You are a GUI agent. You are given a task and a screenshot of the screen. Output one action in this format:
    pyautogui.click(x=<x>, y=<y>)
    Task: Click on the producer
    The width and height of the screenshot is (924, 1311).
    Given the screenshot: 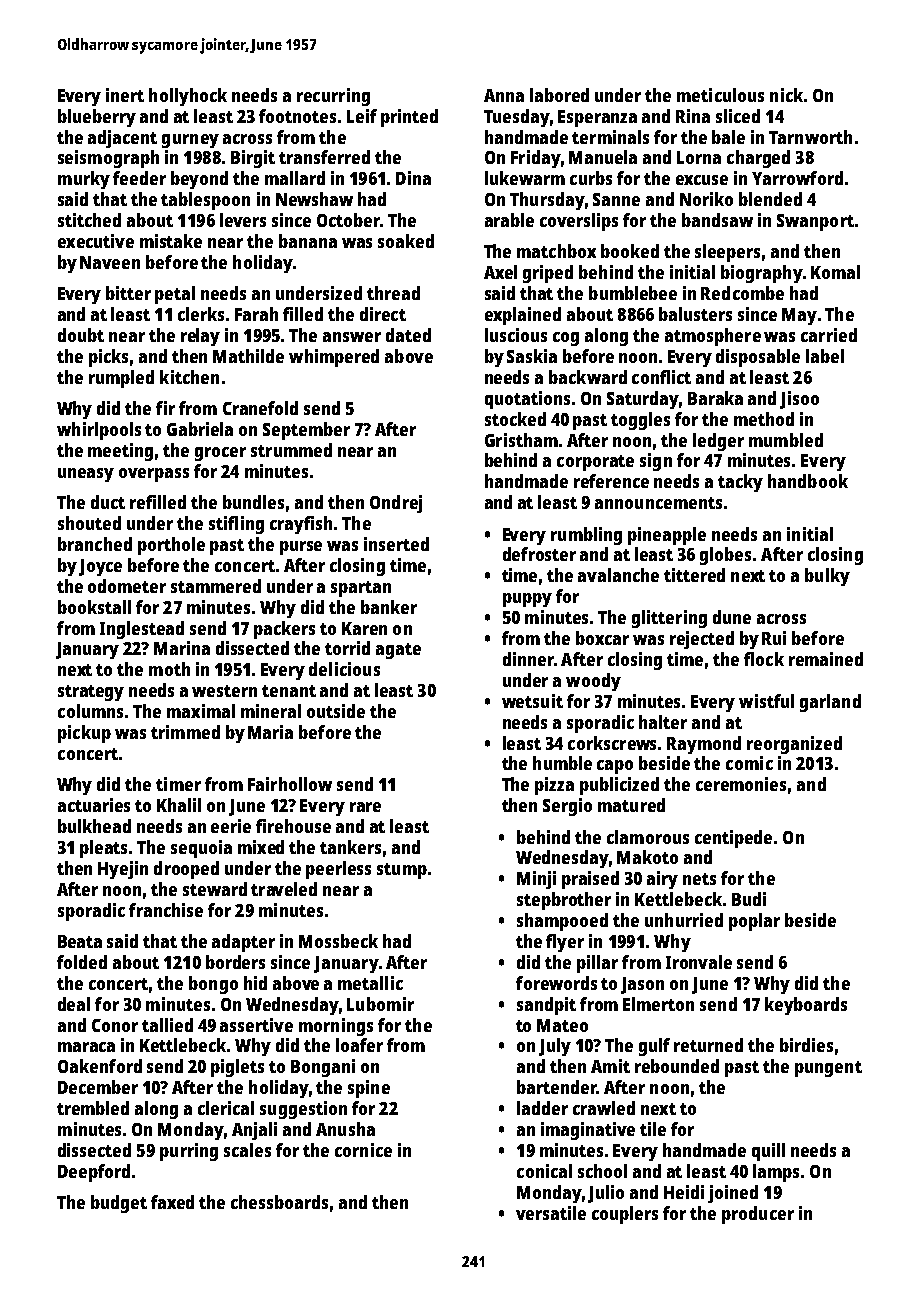 What is the action you would take?
    pyautogui.click(x=758, y=1215)
